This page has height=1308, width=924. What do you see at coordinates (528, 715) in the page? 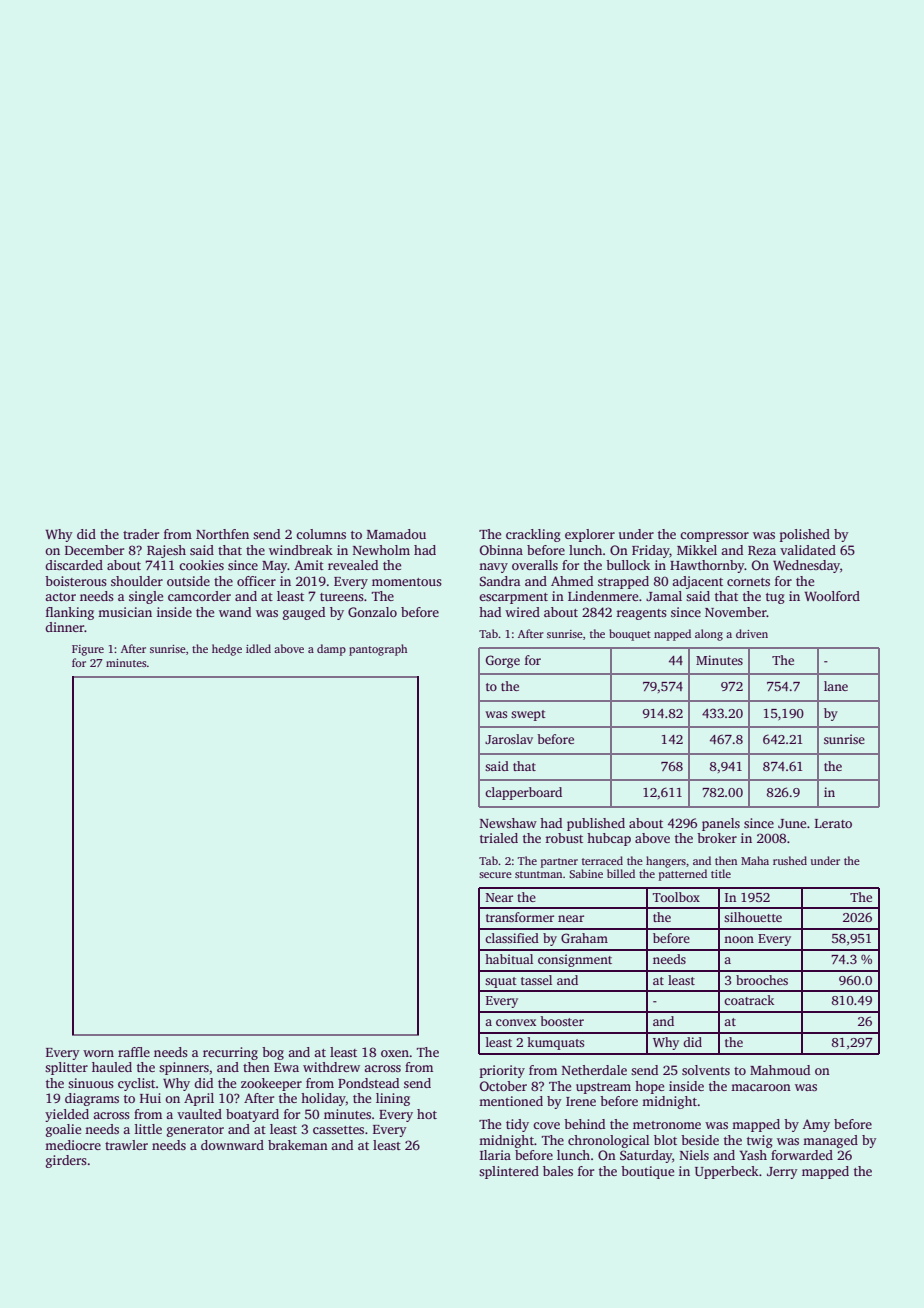
I see `swept` at bounding box center [528, 715].
